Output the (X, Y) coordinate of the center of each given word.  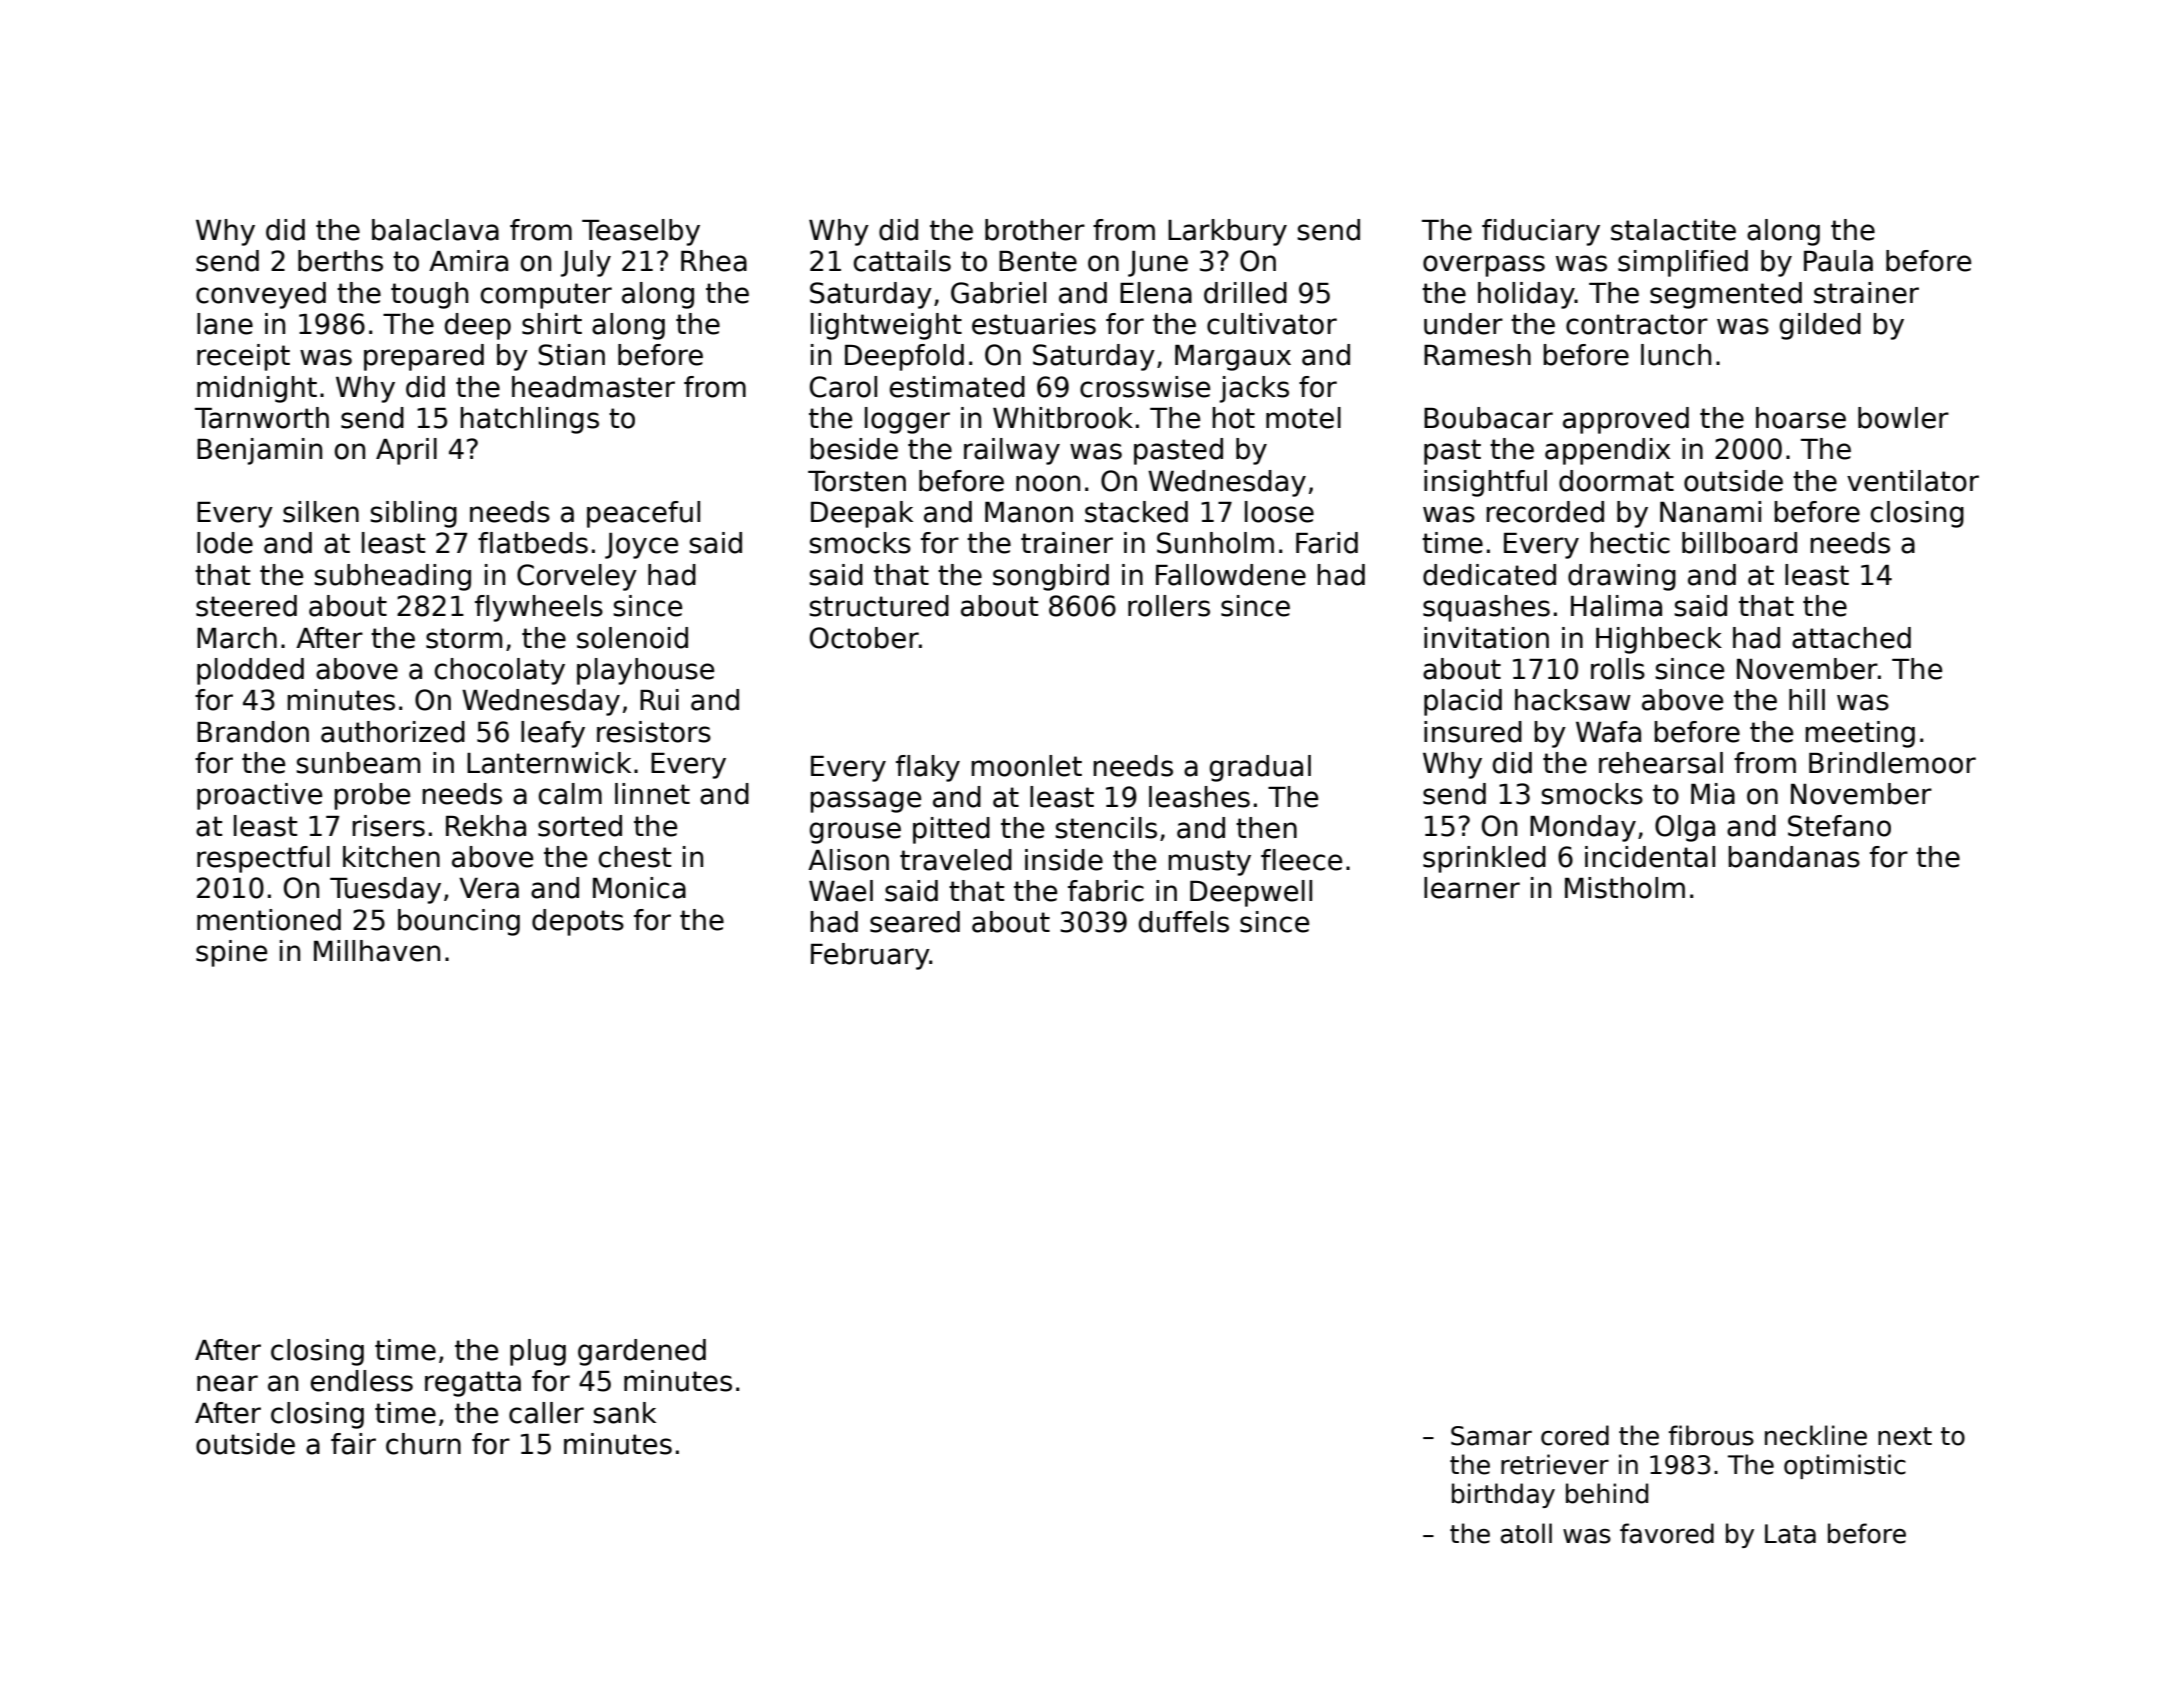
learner (1472, 888)
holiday (1526, 295)
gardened (642, 1352)
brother (1035, 230)
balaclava (435, 230)
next (1905, 1436)
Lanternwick (549, 763)
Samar (1491, 1436)
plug (538, 1352)
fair (353, 1444)
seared (915, 922)
